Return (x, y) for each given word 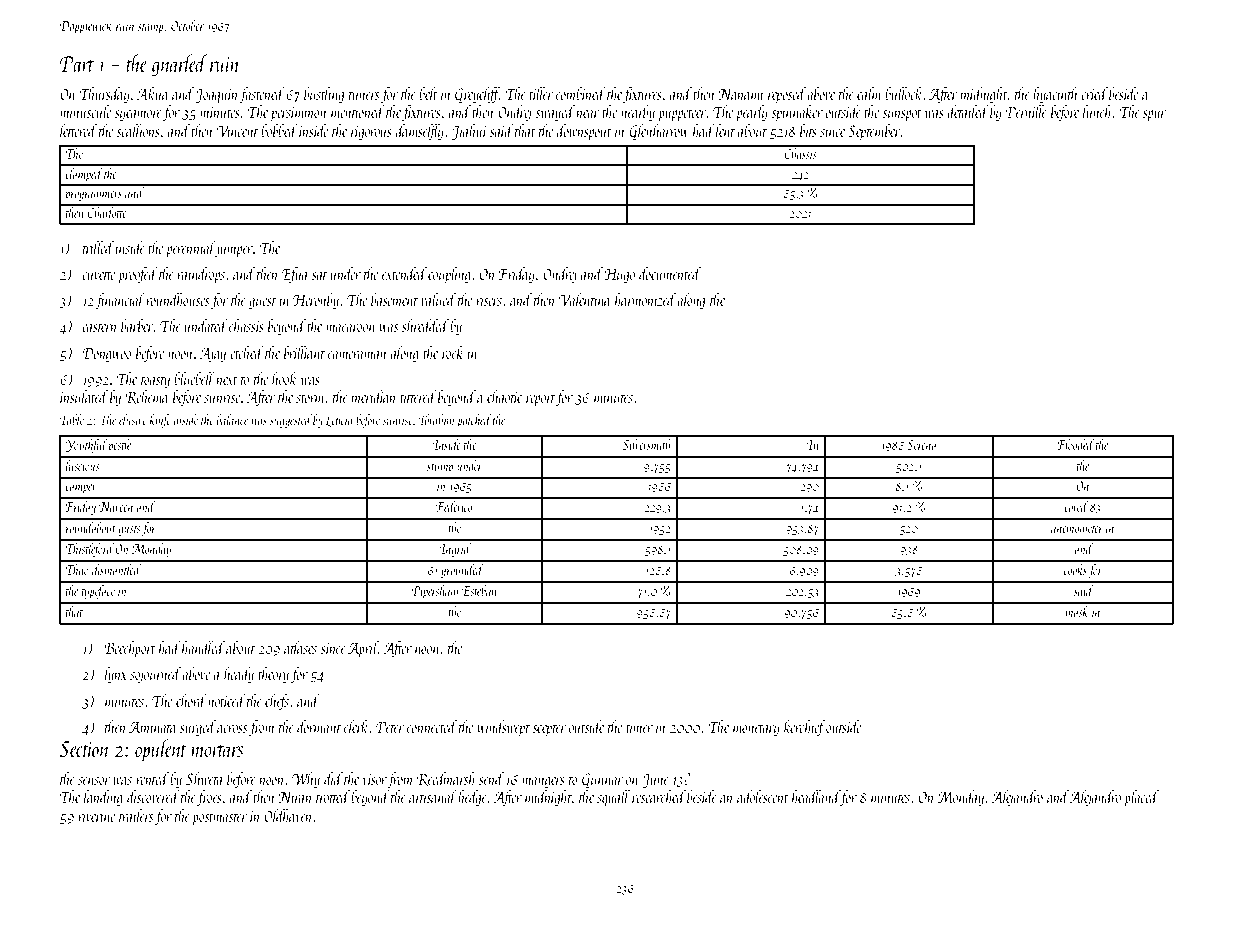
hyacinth (1055, 95)
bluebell (194, 378)
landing (103, 798)
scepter (549, 730)
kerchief (805, 728)
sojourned (155, 675)
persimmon (298, 114)
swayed (555, 113)
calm (869, 93)
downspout (584, 132)
